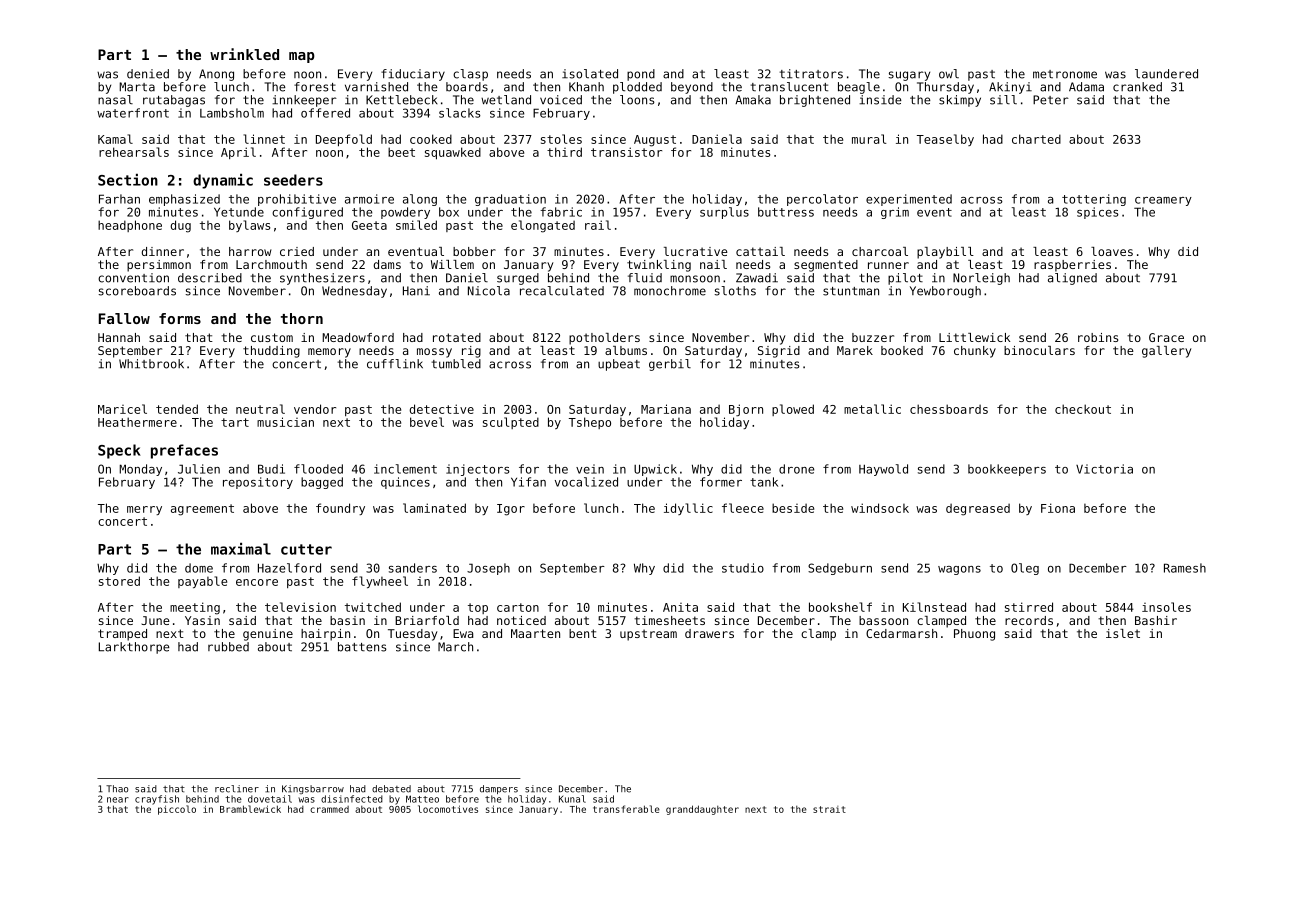 The width and height of the screenshot is (1308, 924). I want to click on creamery, so click(1163, 201).
